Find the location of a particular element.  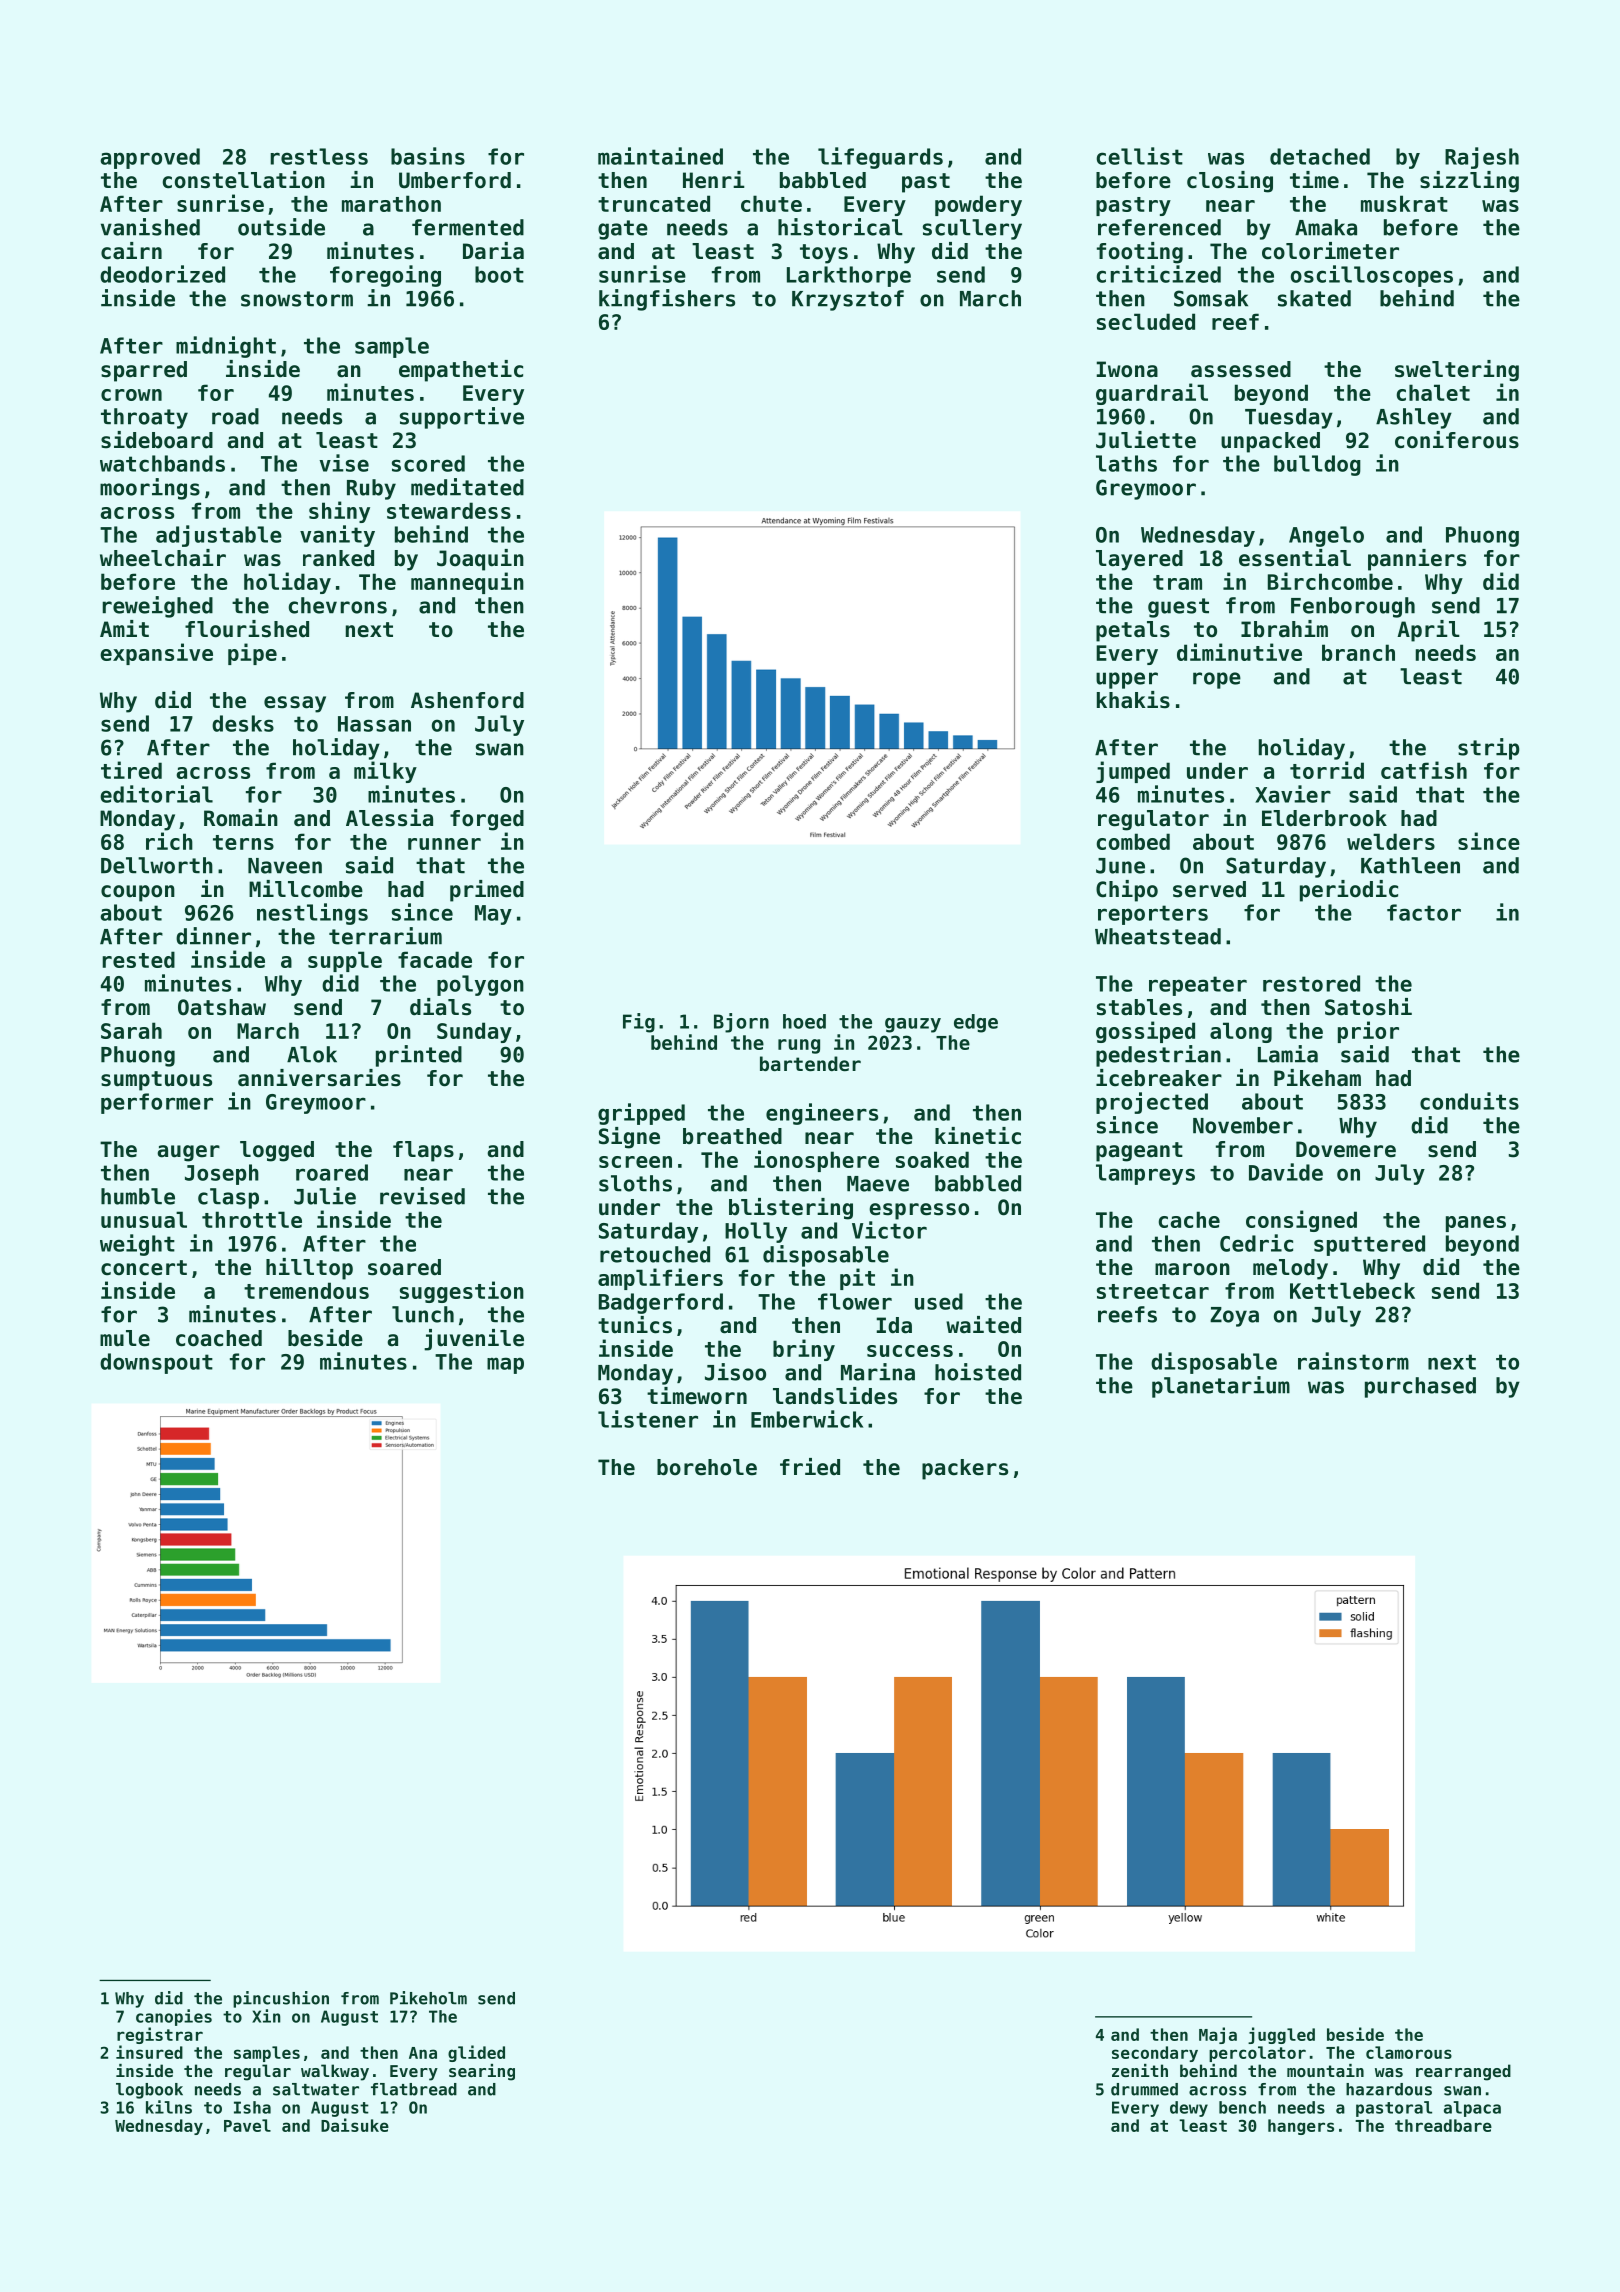

layered is located at coordinates (1139, 560).
